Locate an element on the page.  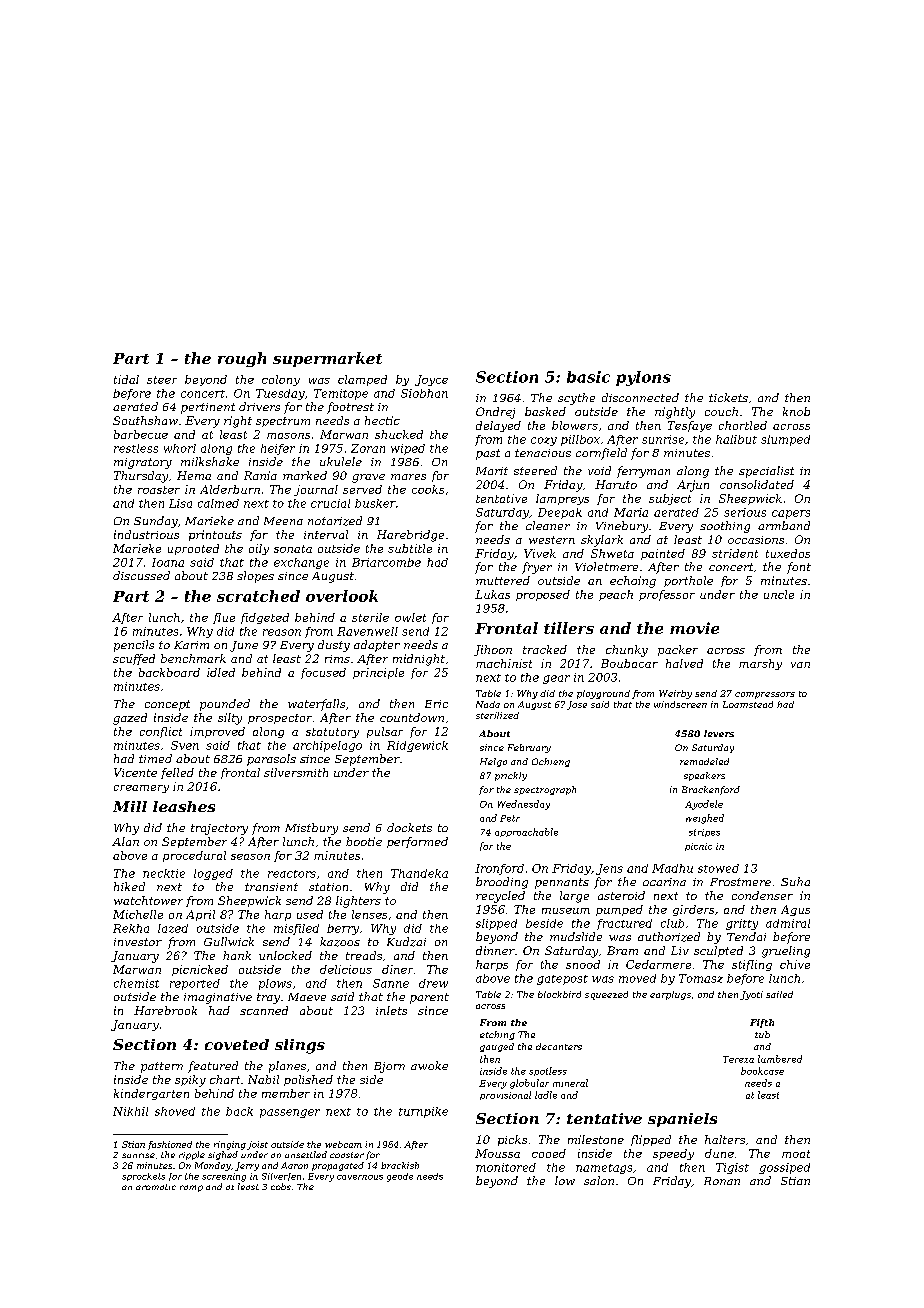
Brackenford is located at coordinates (711, 790).
